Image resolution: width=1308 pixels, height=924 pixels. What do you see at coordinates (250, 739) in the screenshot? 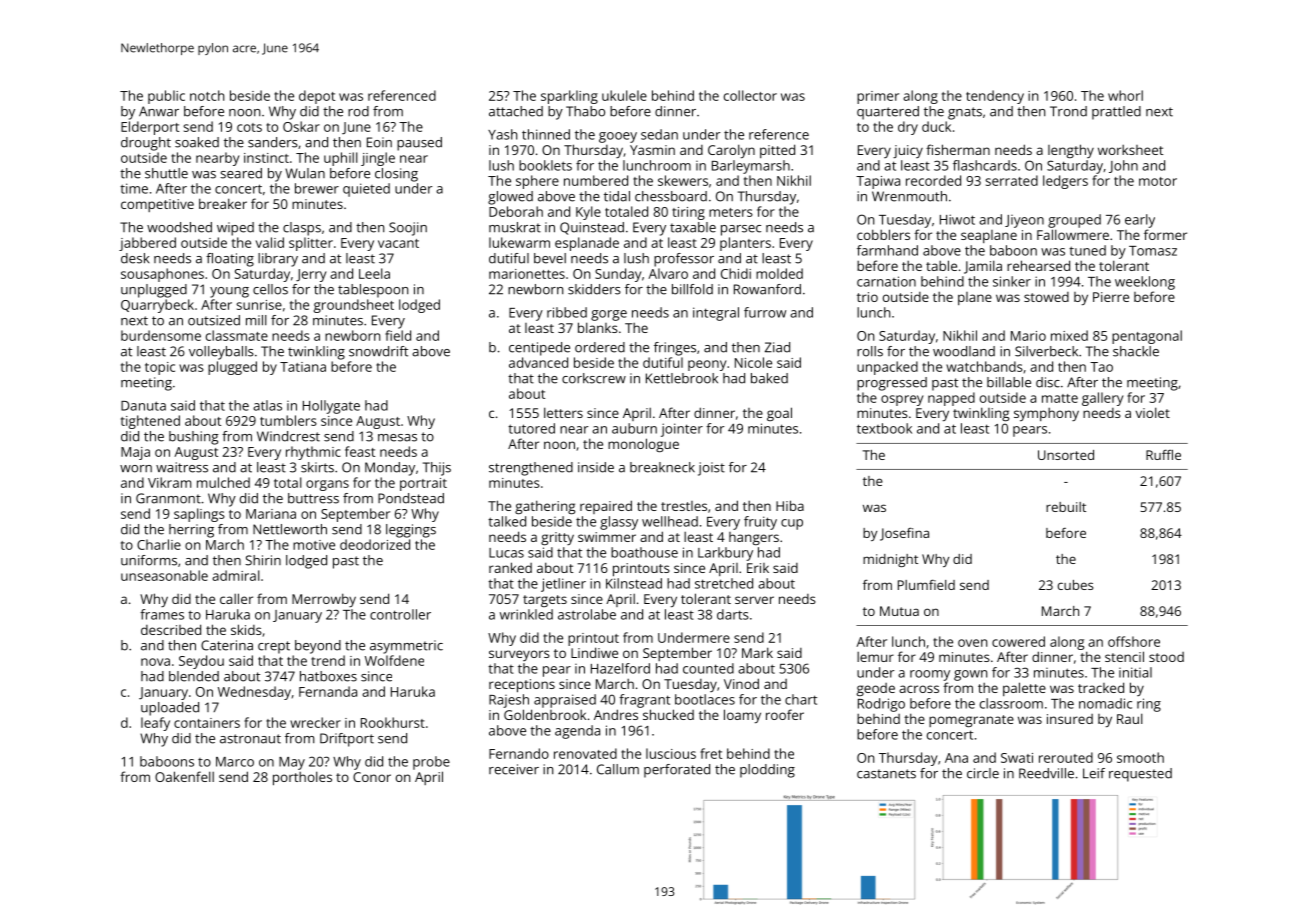
I see `astronaut` at bounding box center [250, 739].
